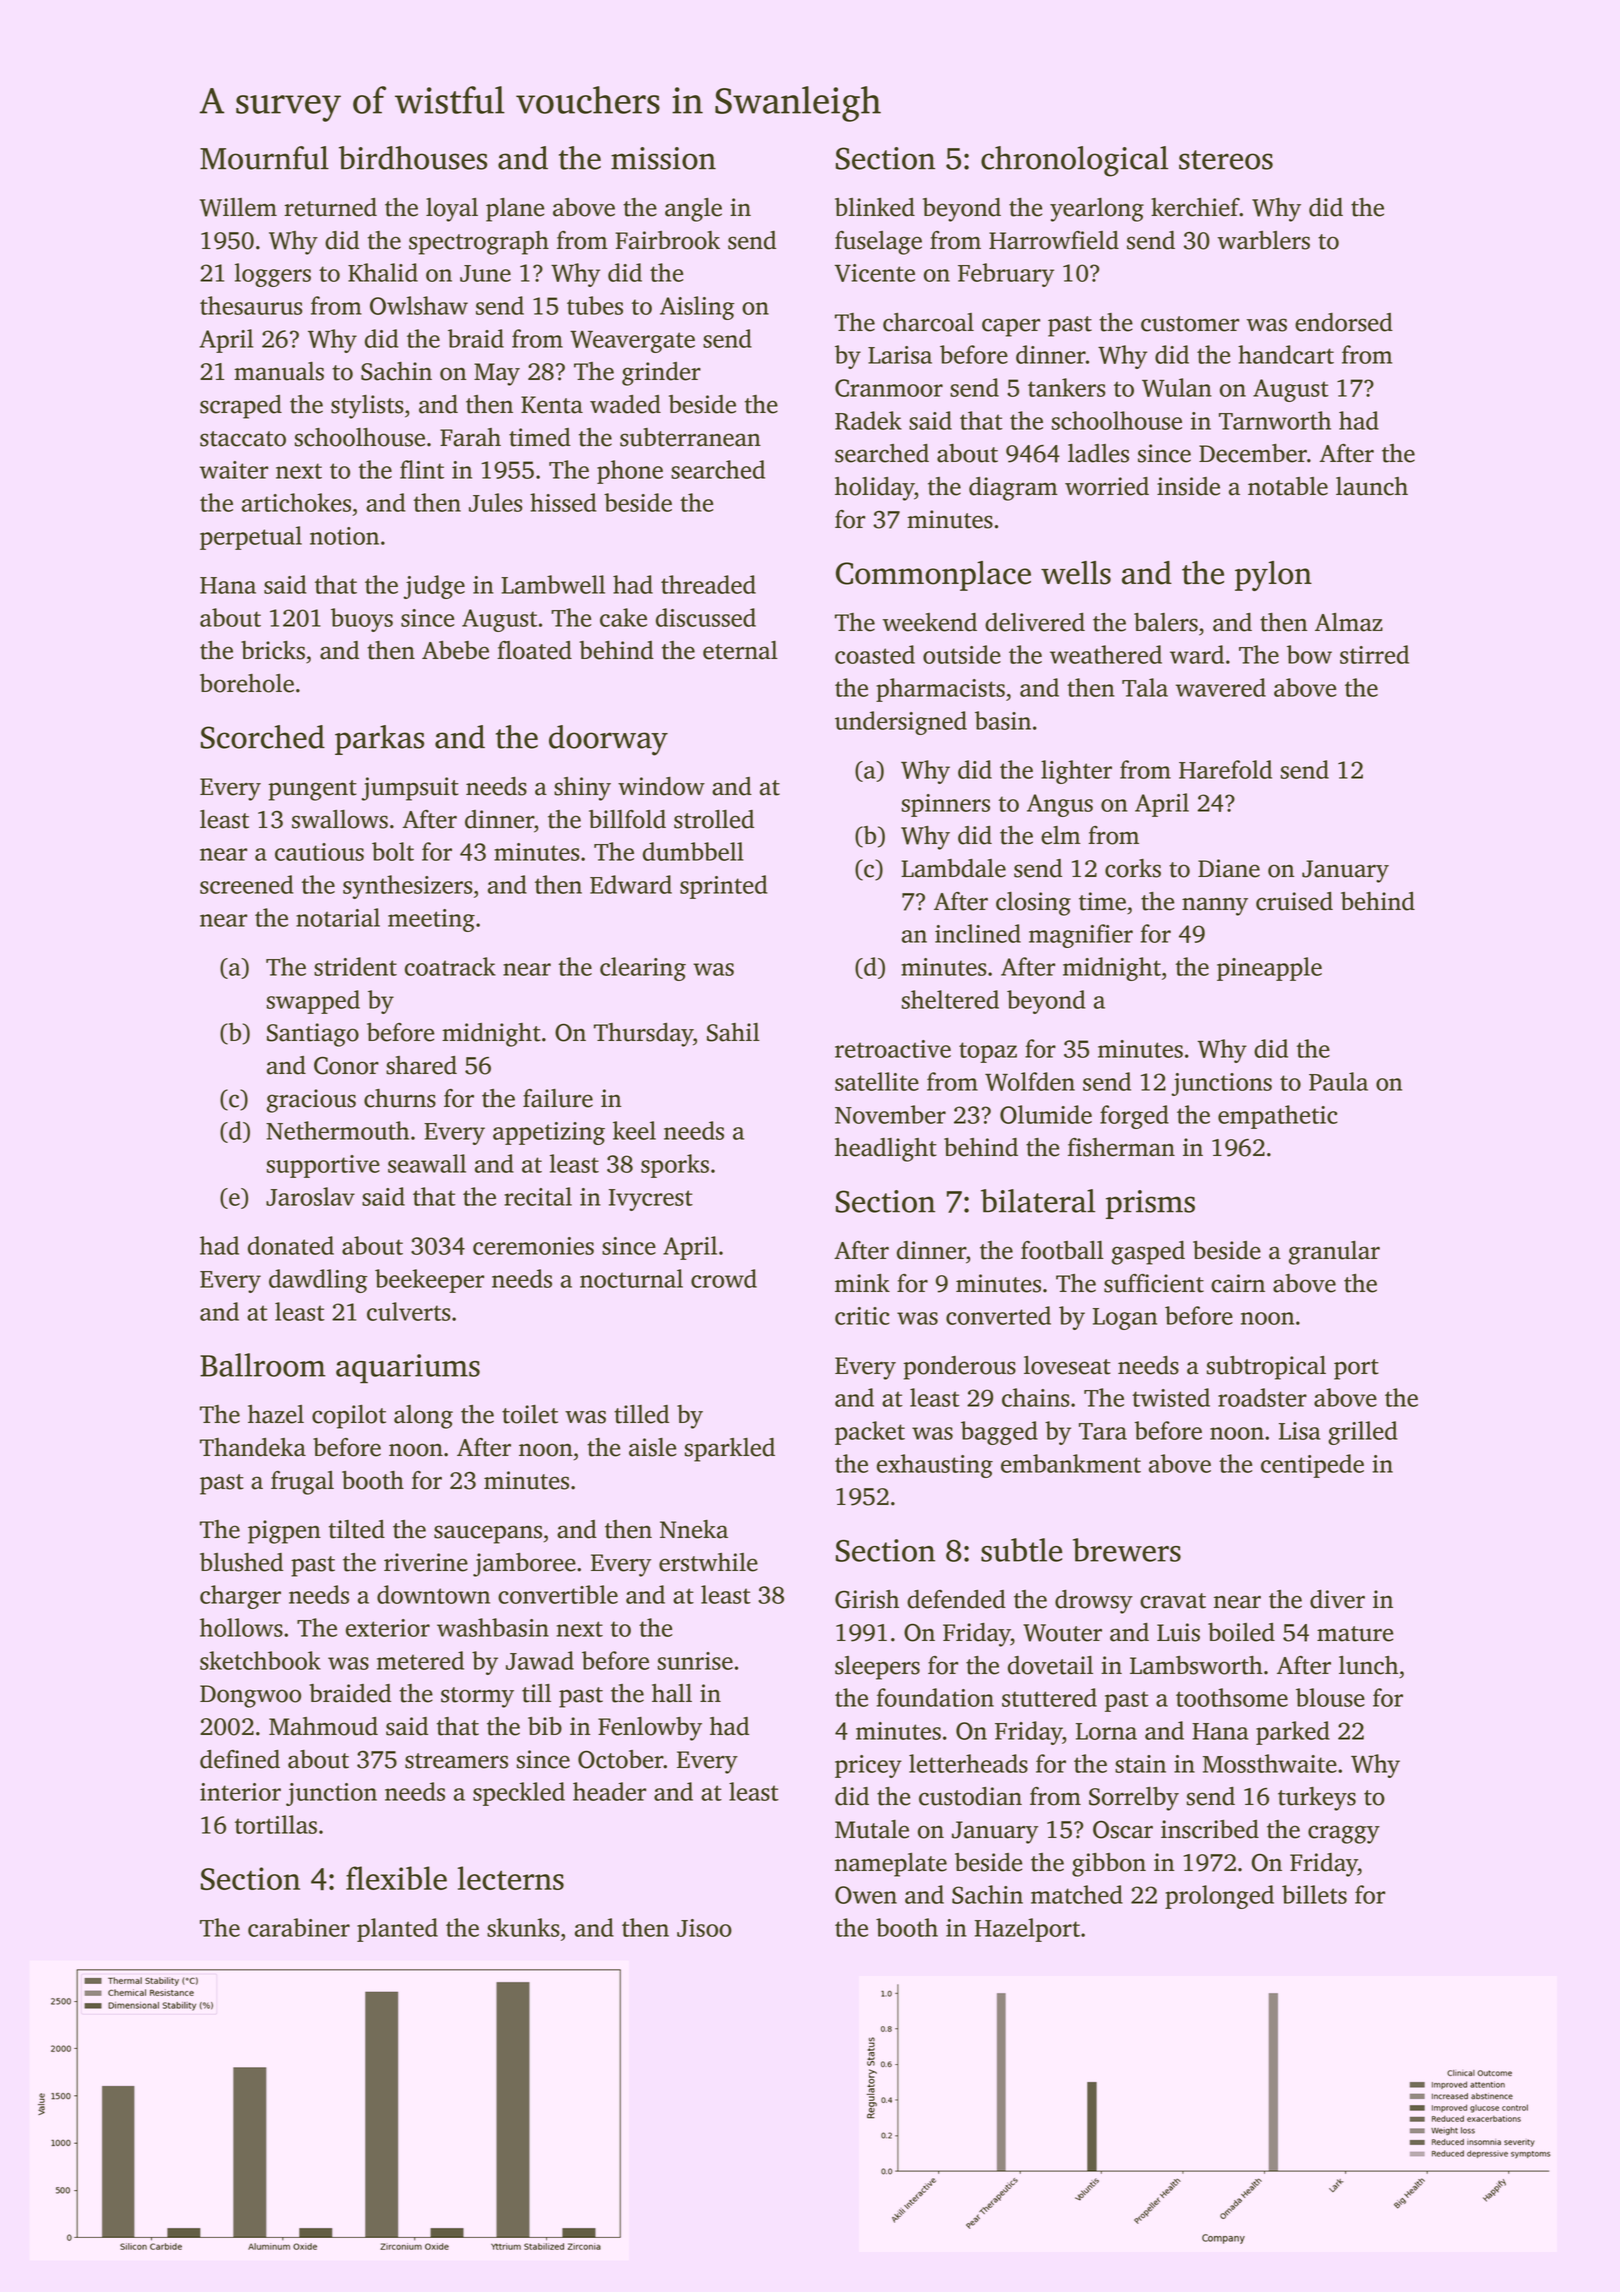 This image has width=1620, height=2292. What do you see at coordinates (234, 470) in the image?
I see `waiter` at bounding box center [234, 470].
